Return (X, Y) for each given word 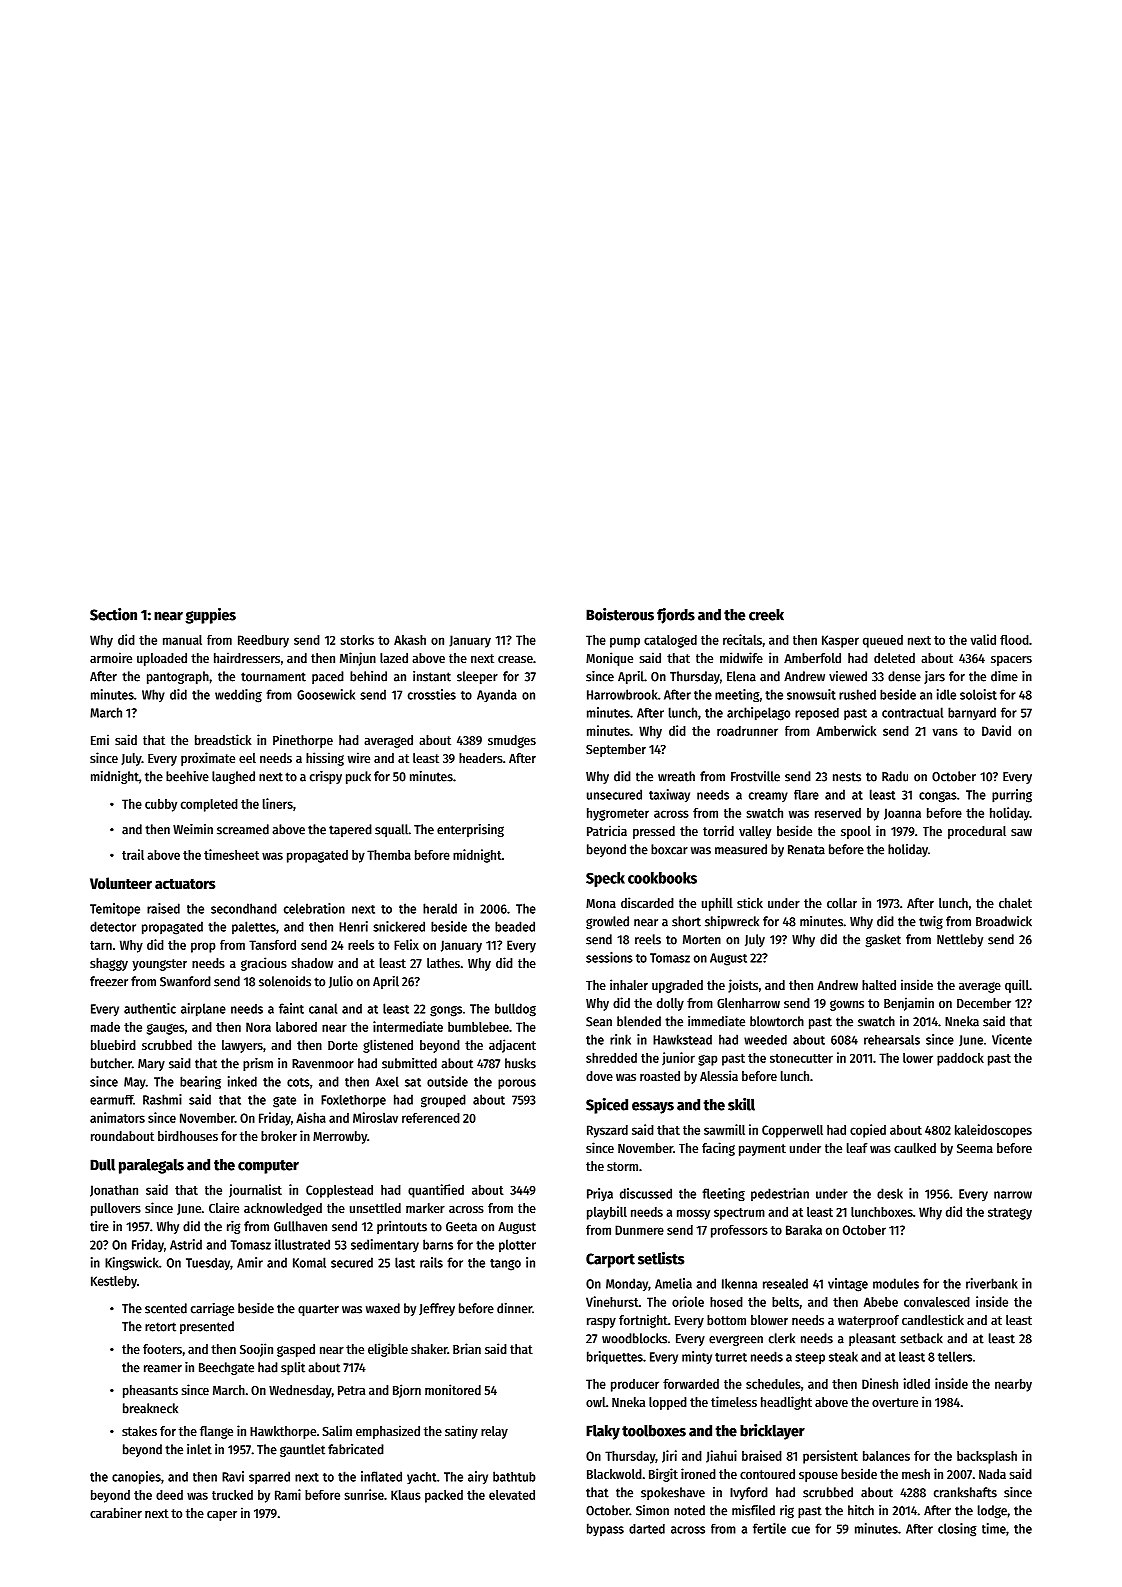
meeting (737, 695)
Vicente (1012, 1039)
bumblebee (478, 1027)
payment (762, 1150)
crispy (326, 777)
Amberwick (846, 730)
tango (505, 1265)
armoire (111, 657)
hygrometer (618, 814)
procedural (977, 832)
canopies (136, 1478)
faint (291, 1008)
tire (99, 1226)
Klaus (406, 1495)
